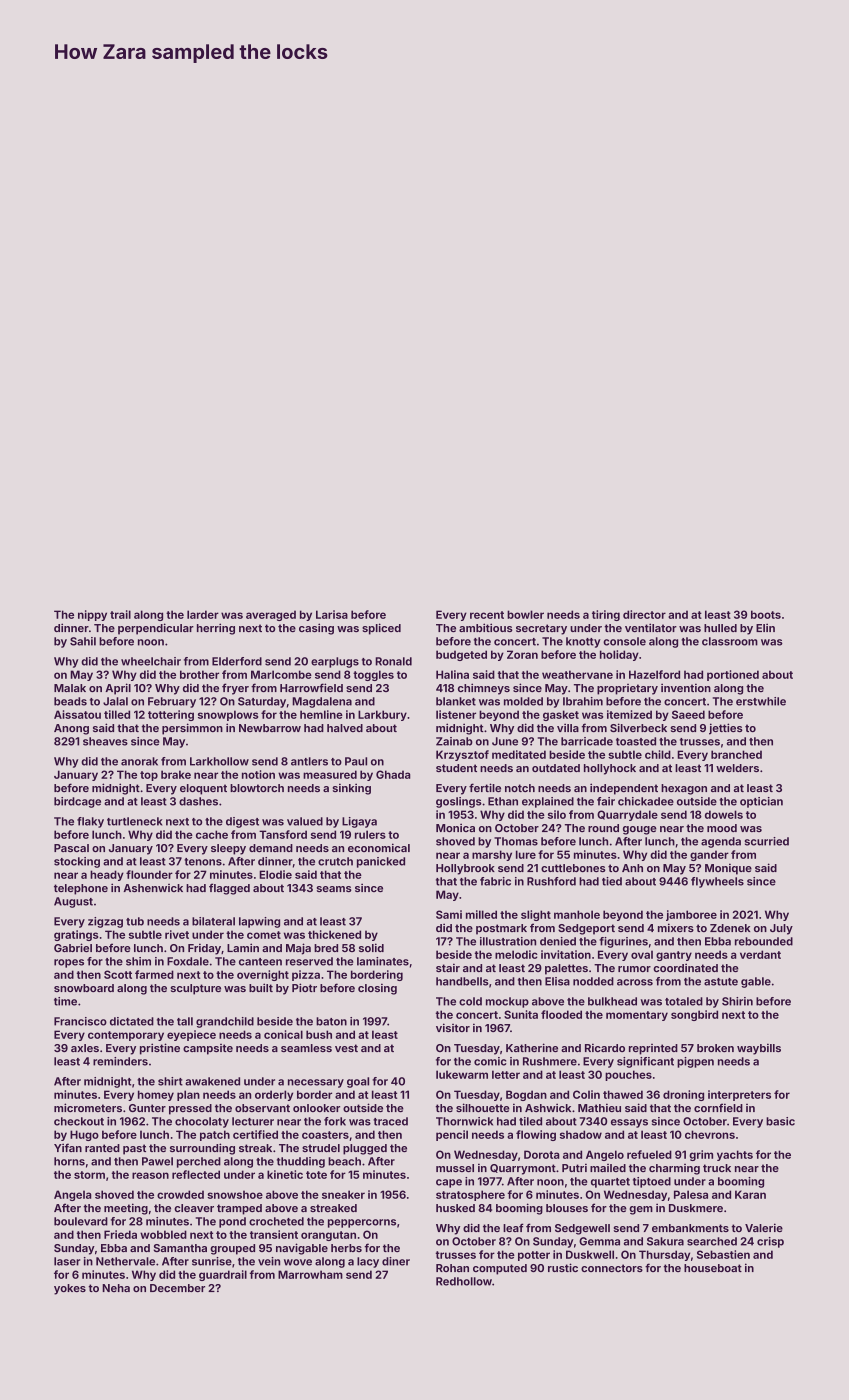 The height and width of the screenshot is (1400, 849). I want to click on bowler, so click(525, 614).
